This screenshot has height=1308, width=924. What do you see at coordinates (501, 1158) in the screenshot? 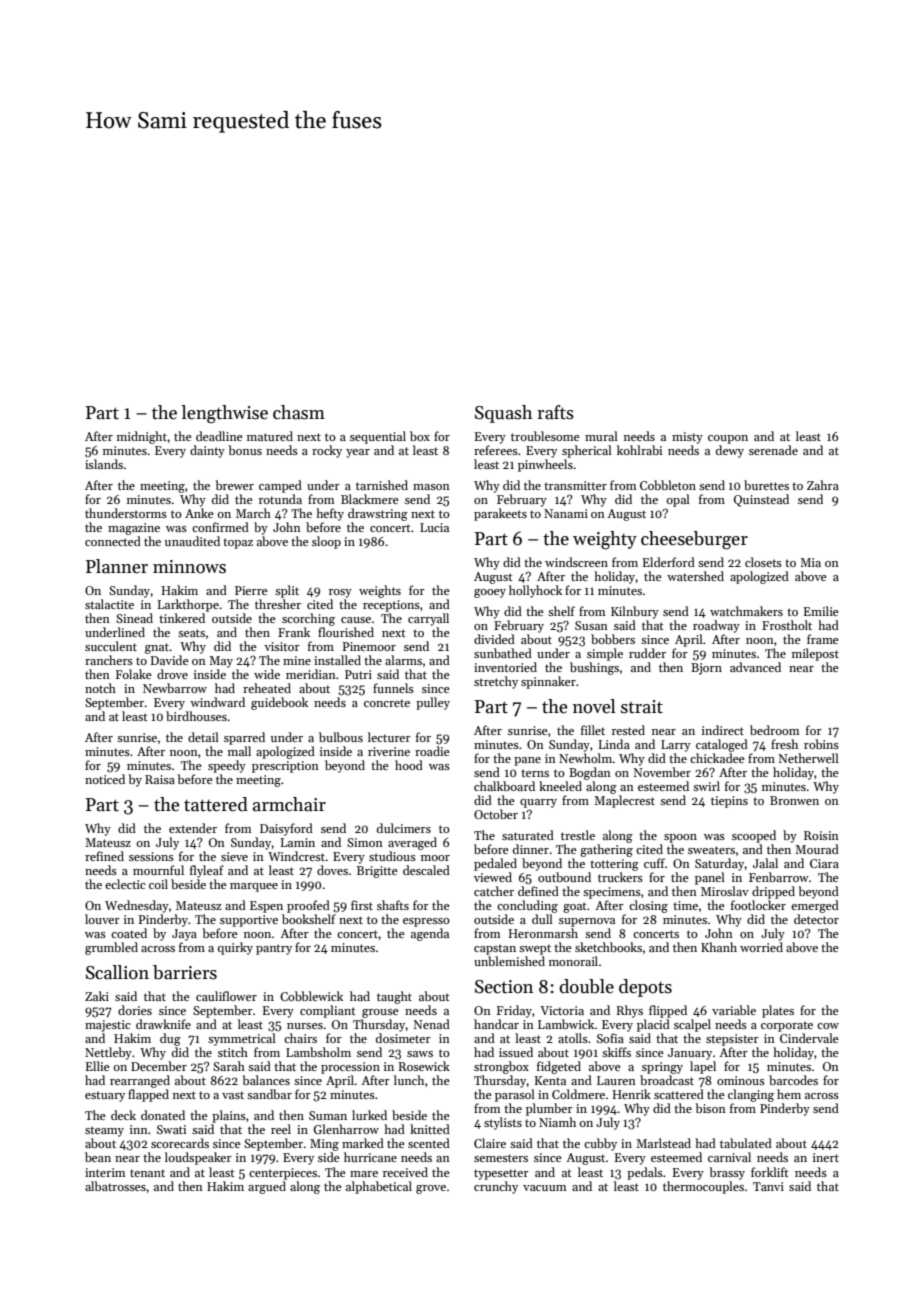
I see `semesters` at bounding box center [501, 1158].
